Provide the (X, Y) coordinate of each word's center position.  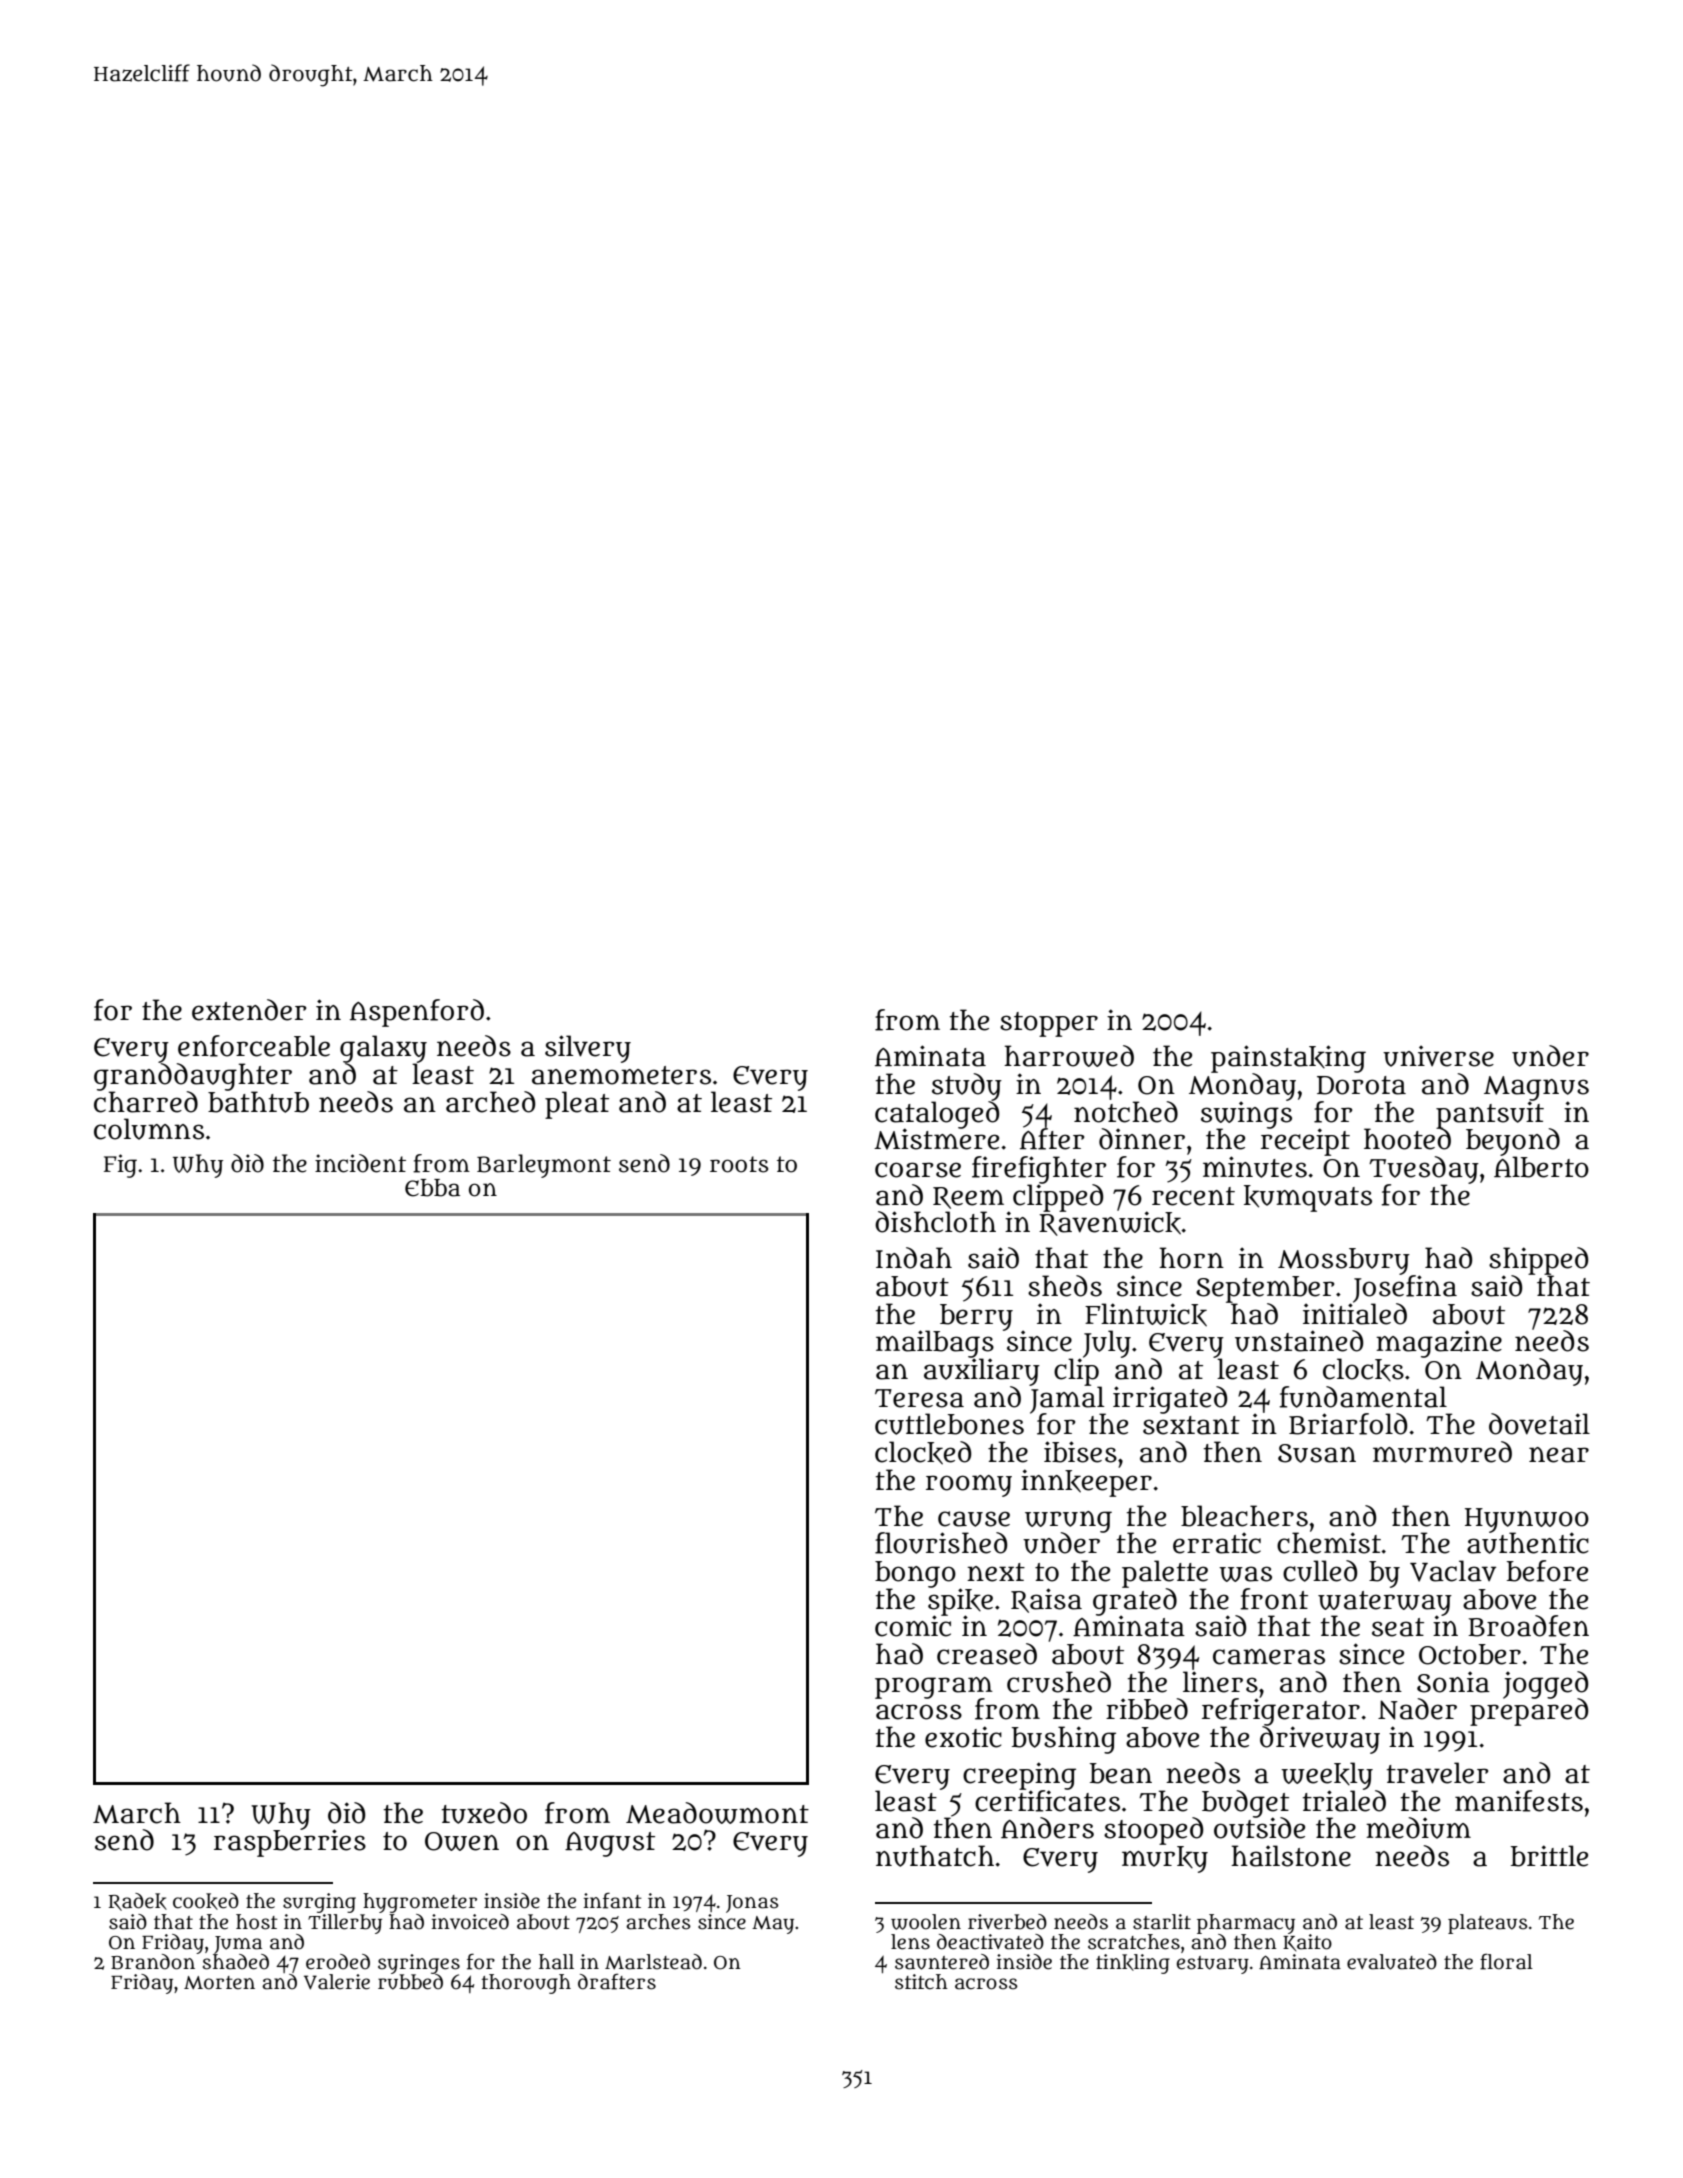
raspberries (290, 1843)
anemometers (621, 1075)
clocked (923, 1453)
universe (1438, 1056)
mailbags (935, 1344)
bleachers (1244, 1516)
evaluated (1392, 1962)
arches (658, 1922)
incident (360, 1163)
